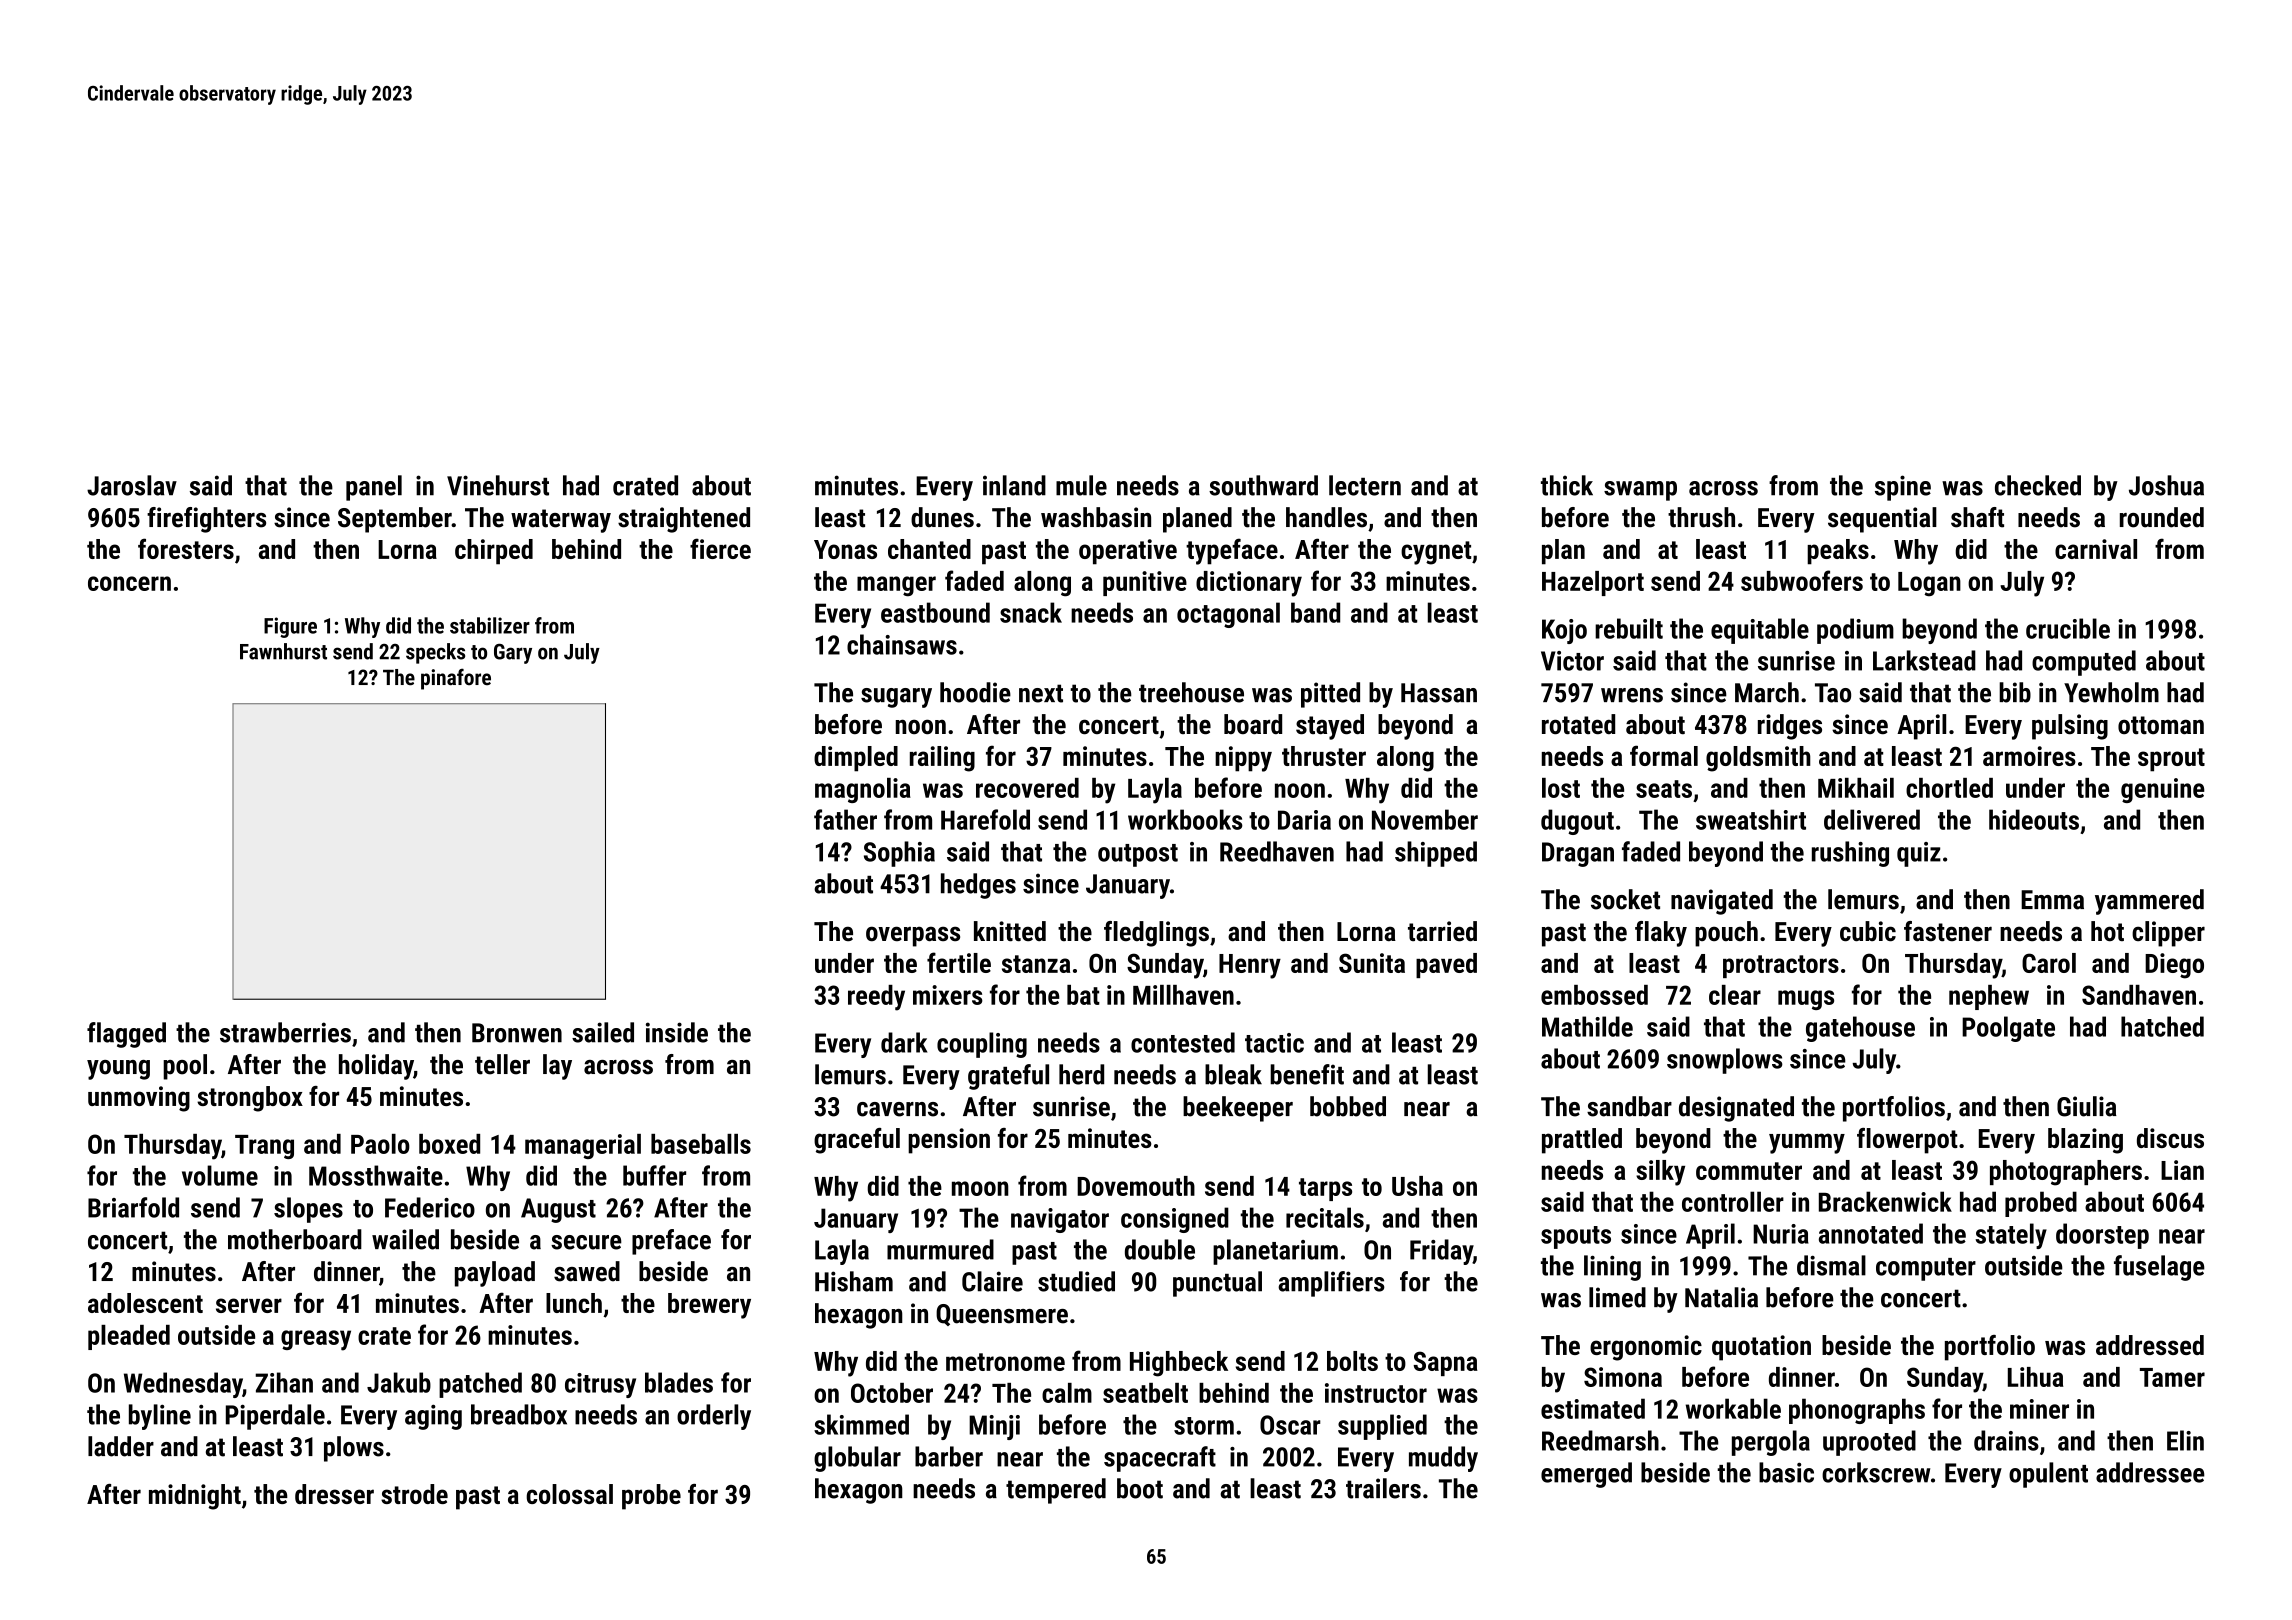  What do you see at coordinates (654, 1175) in the document?
I see `buffer` at bounding box center [654, 1175].
